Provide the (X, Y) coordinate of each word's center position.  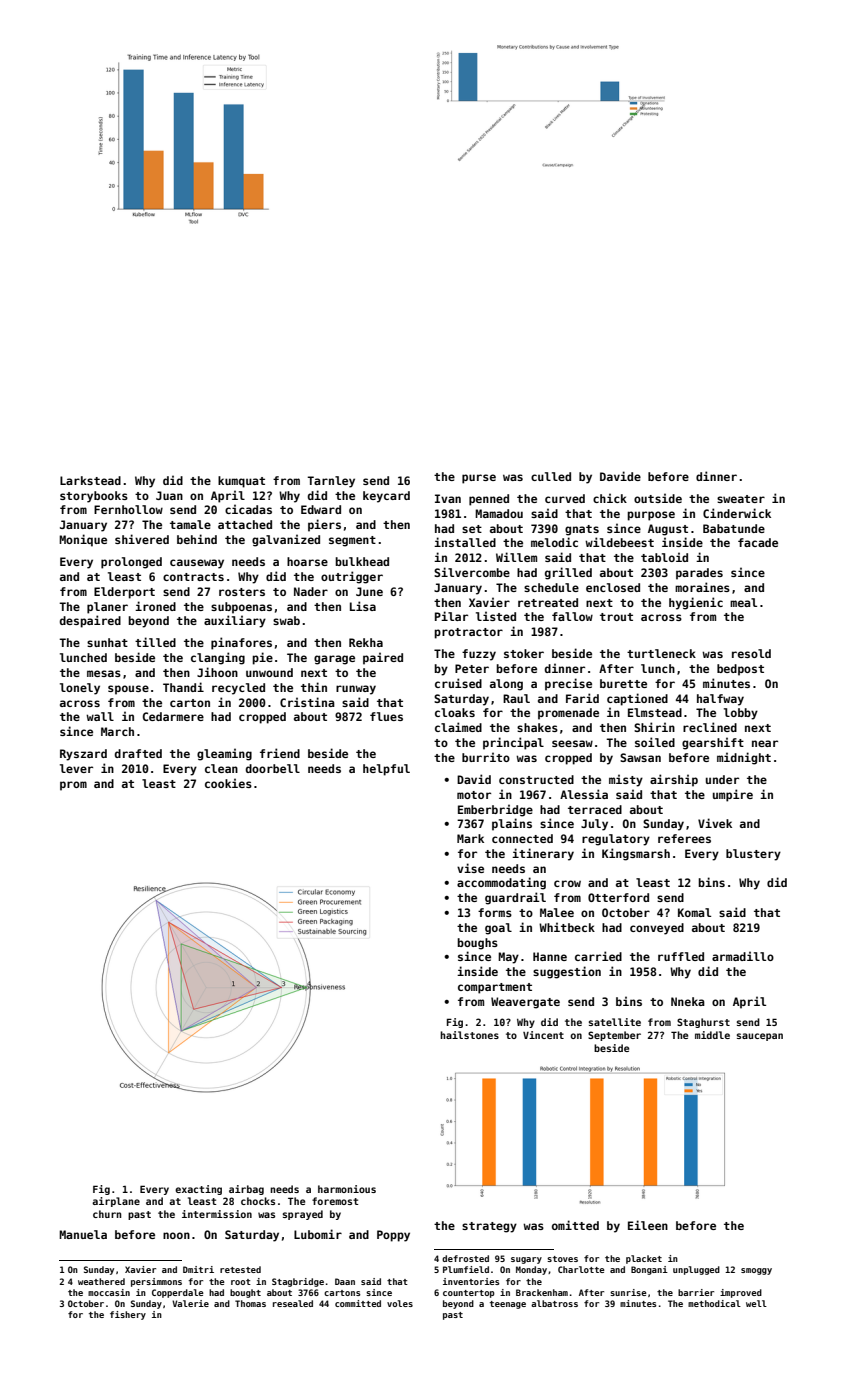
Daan (345, 1281)
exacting (198, 1190)
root (241, 1282)
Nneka (688, 1001)
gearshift (713, 743)
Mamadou (499, 513)
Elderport (124, 593)
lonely (80, 689)
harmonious (347, 1189)
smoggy (756, 1271)
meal (743, 602)
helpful (386, 770)
